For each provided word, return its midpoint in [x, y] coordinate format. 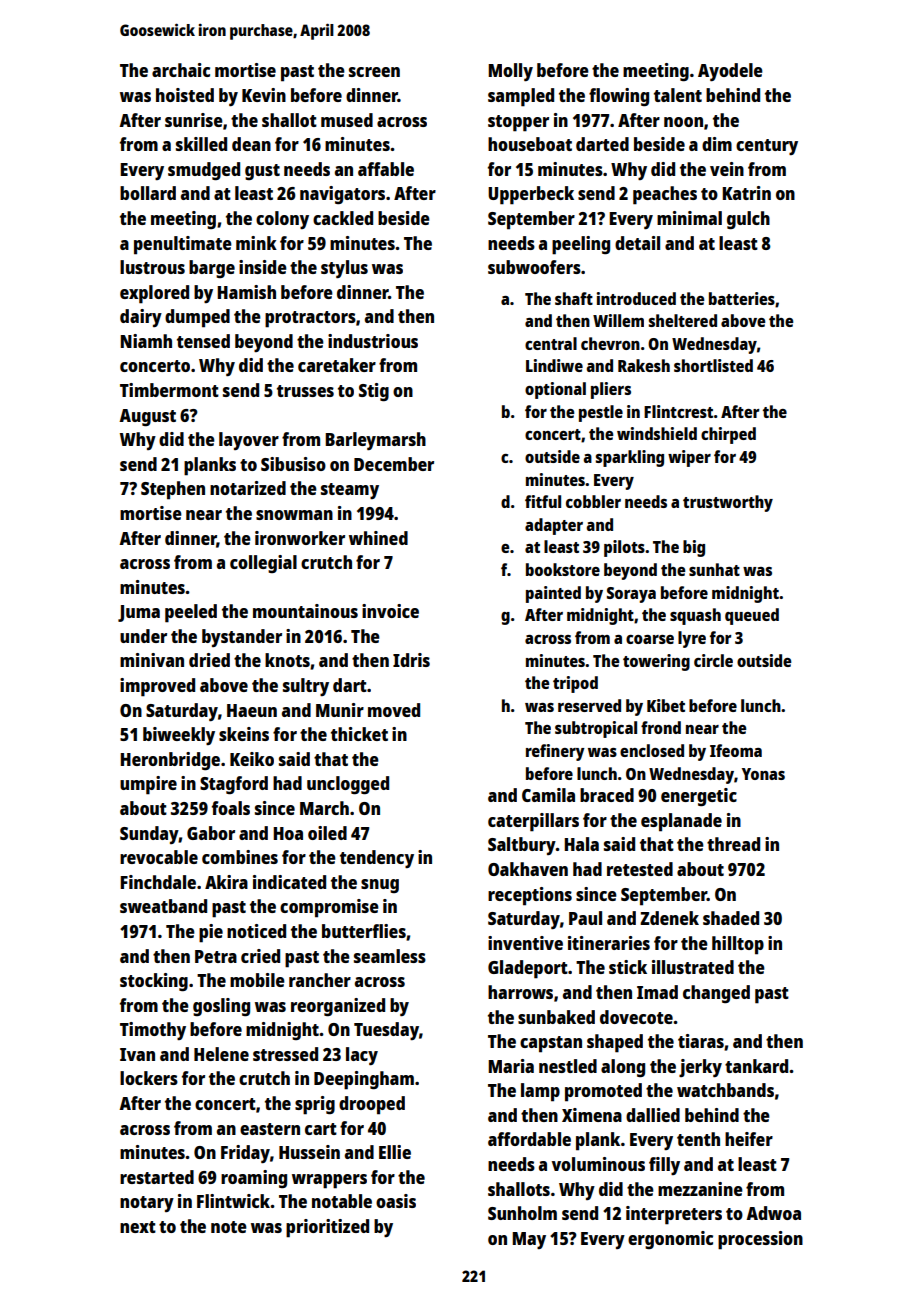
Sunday [149, 835]
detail [637, 243]
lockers [149, 1078]
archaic [181, 70]
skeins [244, 734]
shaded [731, 918]
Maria [511, 1066]
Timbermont [169, 390]
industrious [373, 341]
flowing [619, 97]
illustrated [693, 967]
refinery [555, 752]
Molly [510, 72]
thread [733, 844]
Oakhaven [528, 869]
